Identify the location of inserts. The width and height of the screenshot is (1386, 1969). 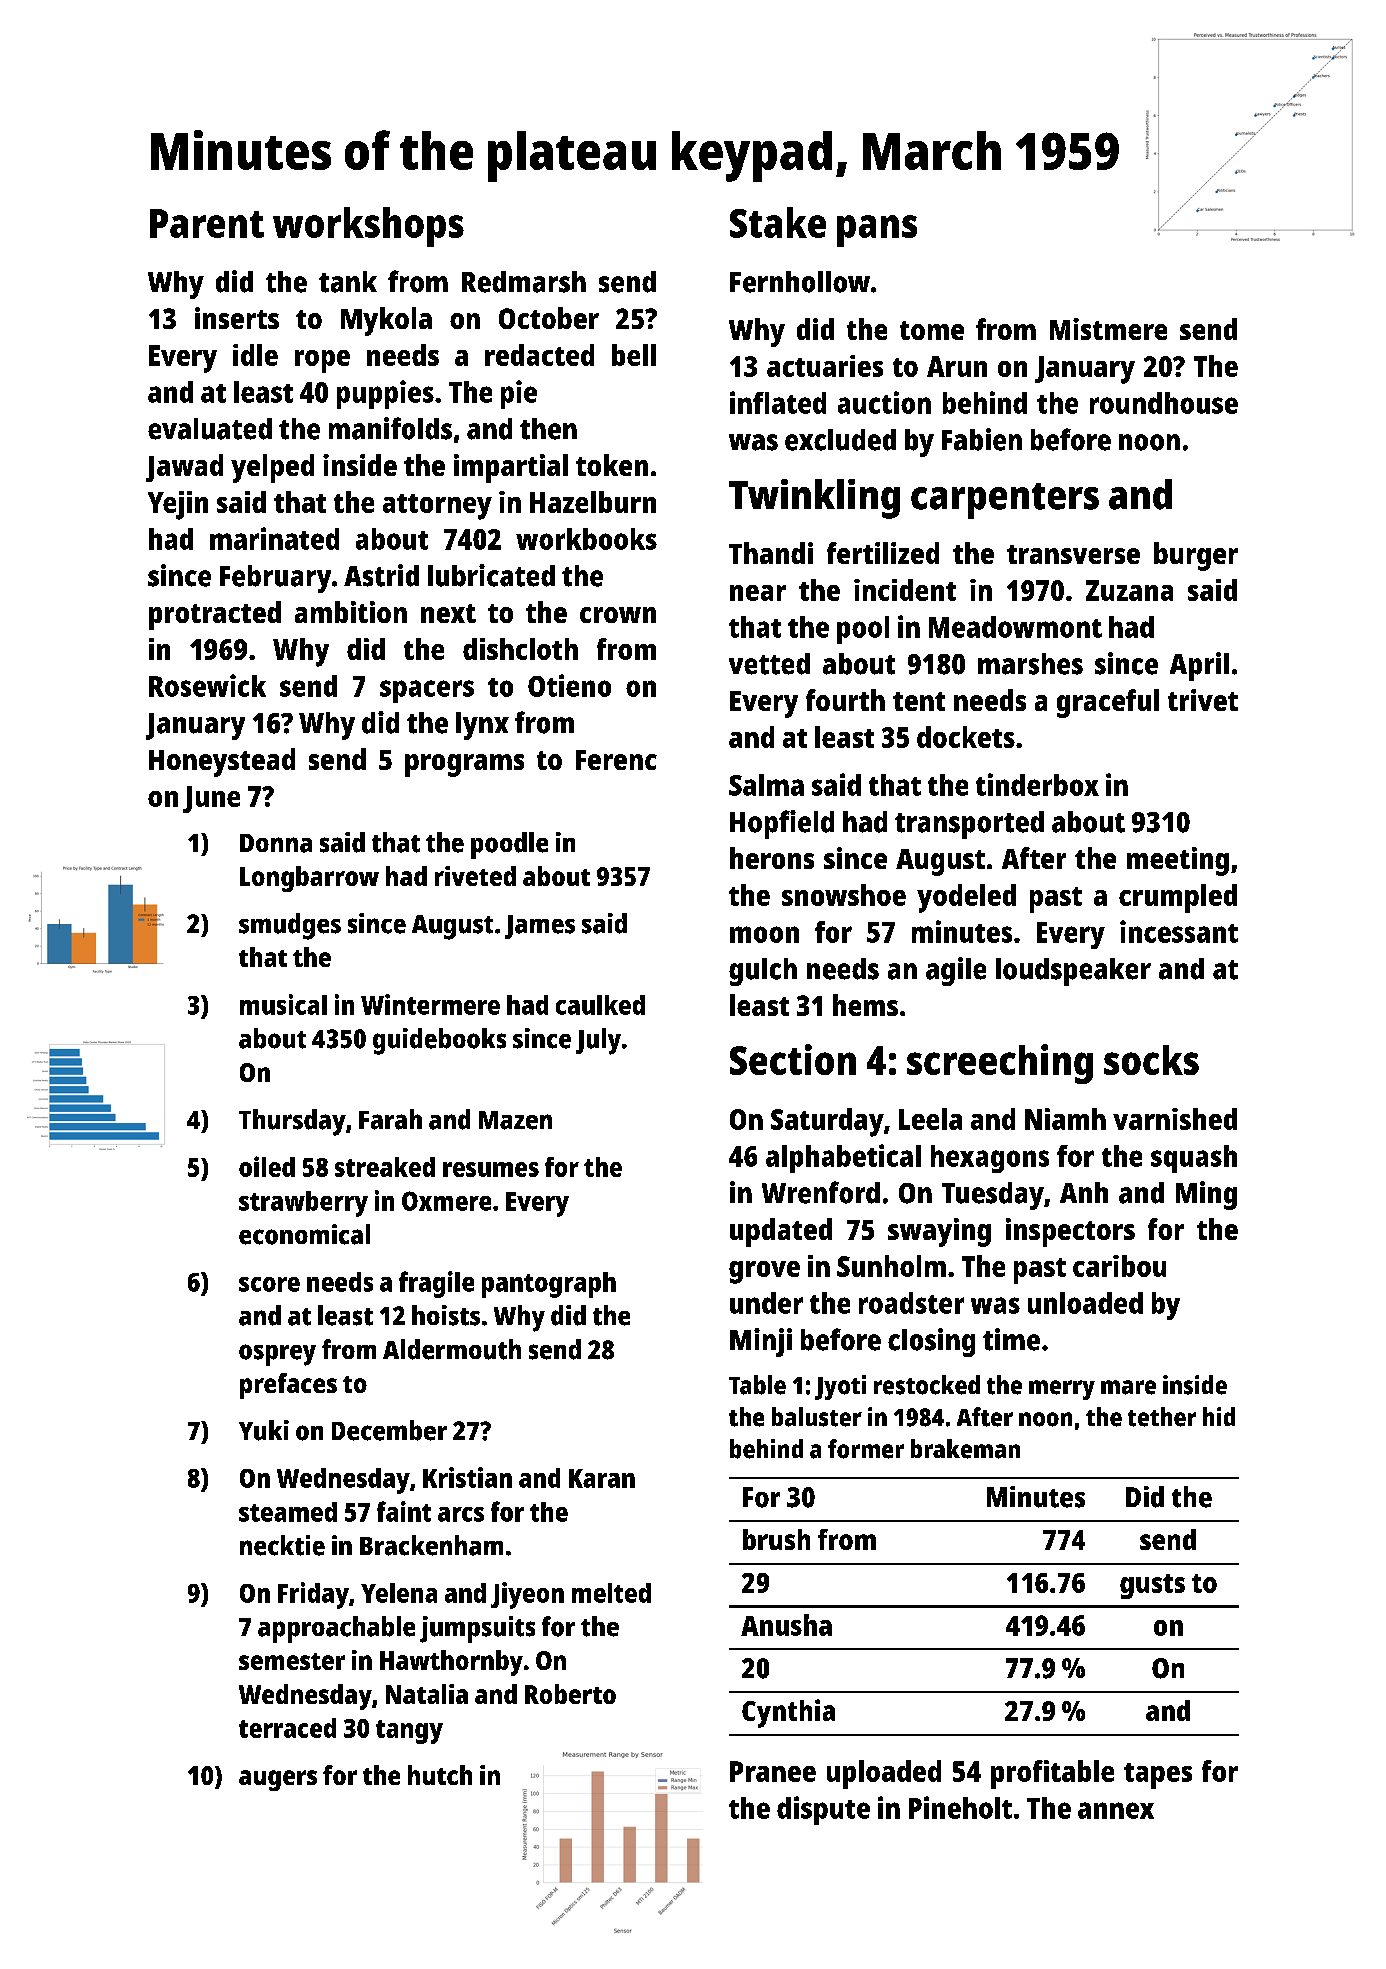
(237, 318).
